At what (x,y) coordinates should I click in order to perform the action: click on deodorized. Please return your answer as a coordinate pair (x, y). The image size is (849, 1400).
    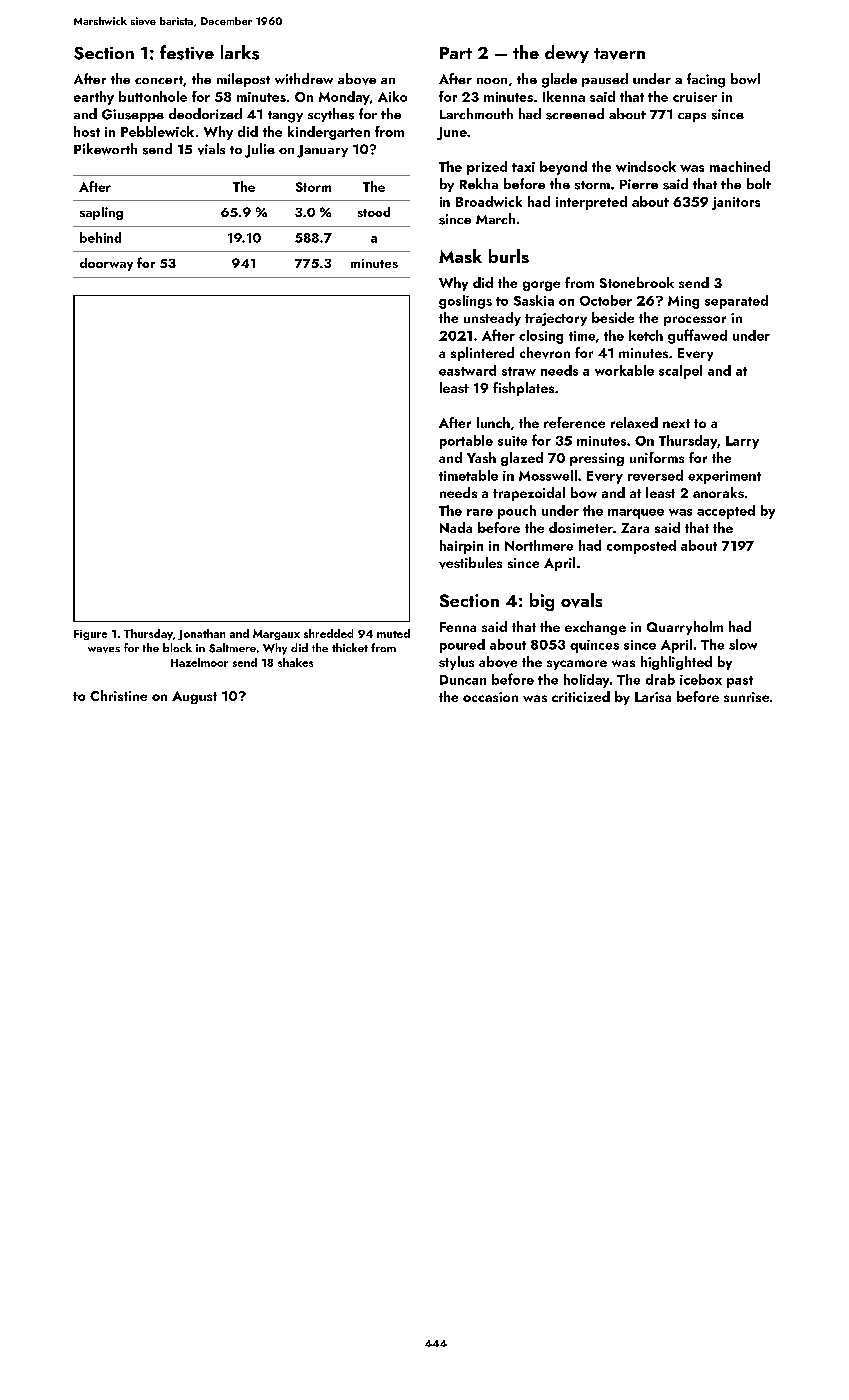
    Looking at the image, I should click on (205, 113).
